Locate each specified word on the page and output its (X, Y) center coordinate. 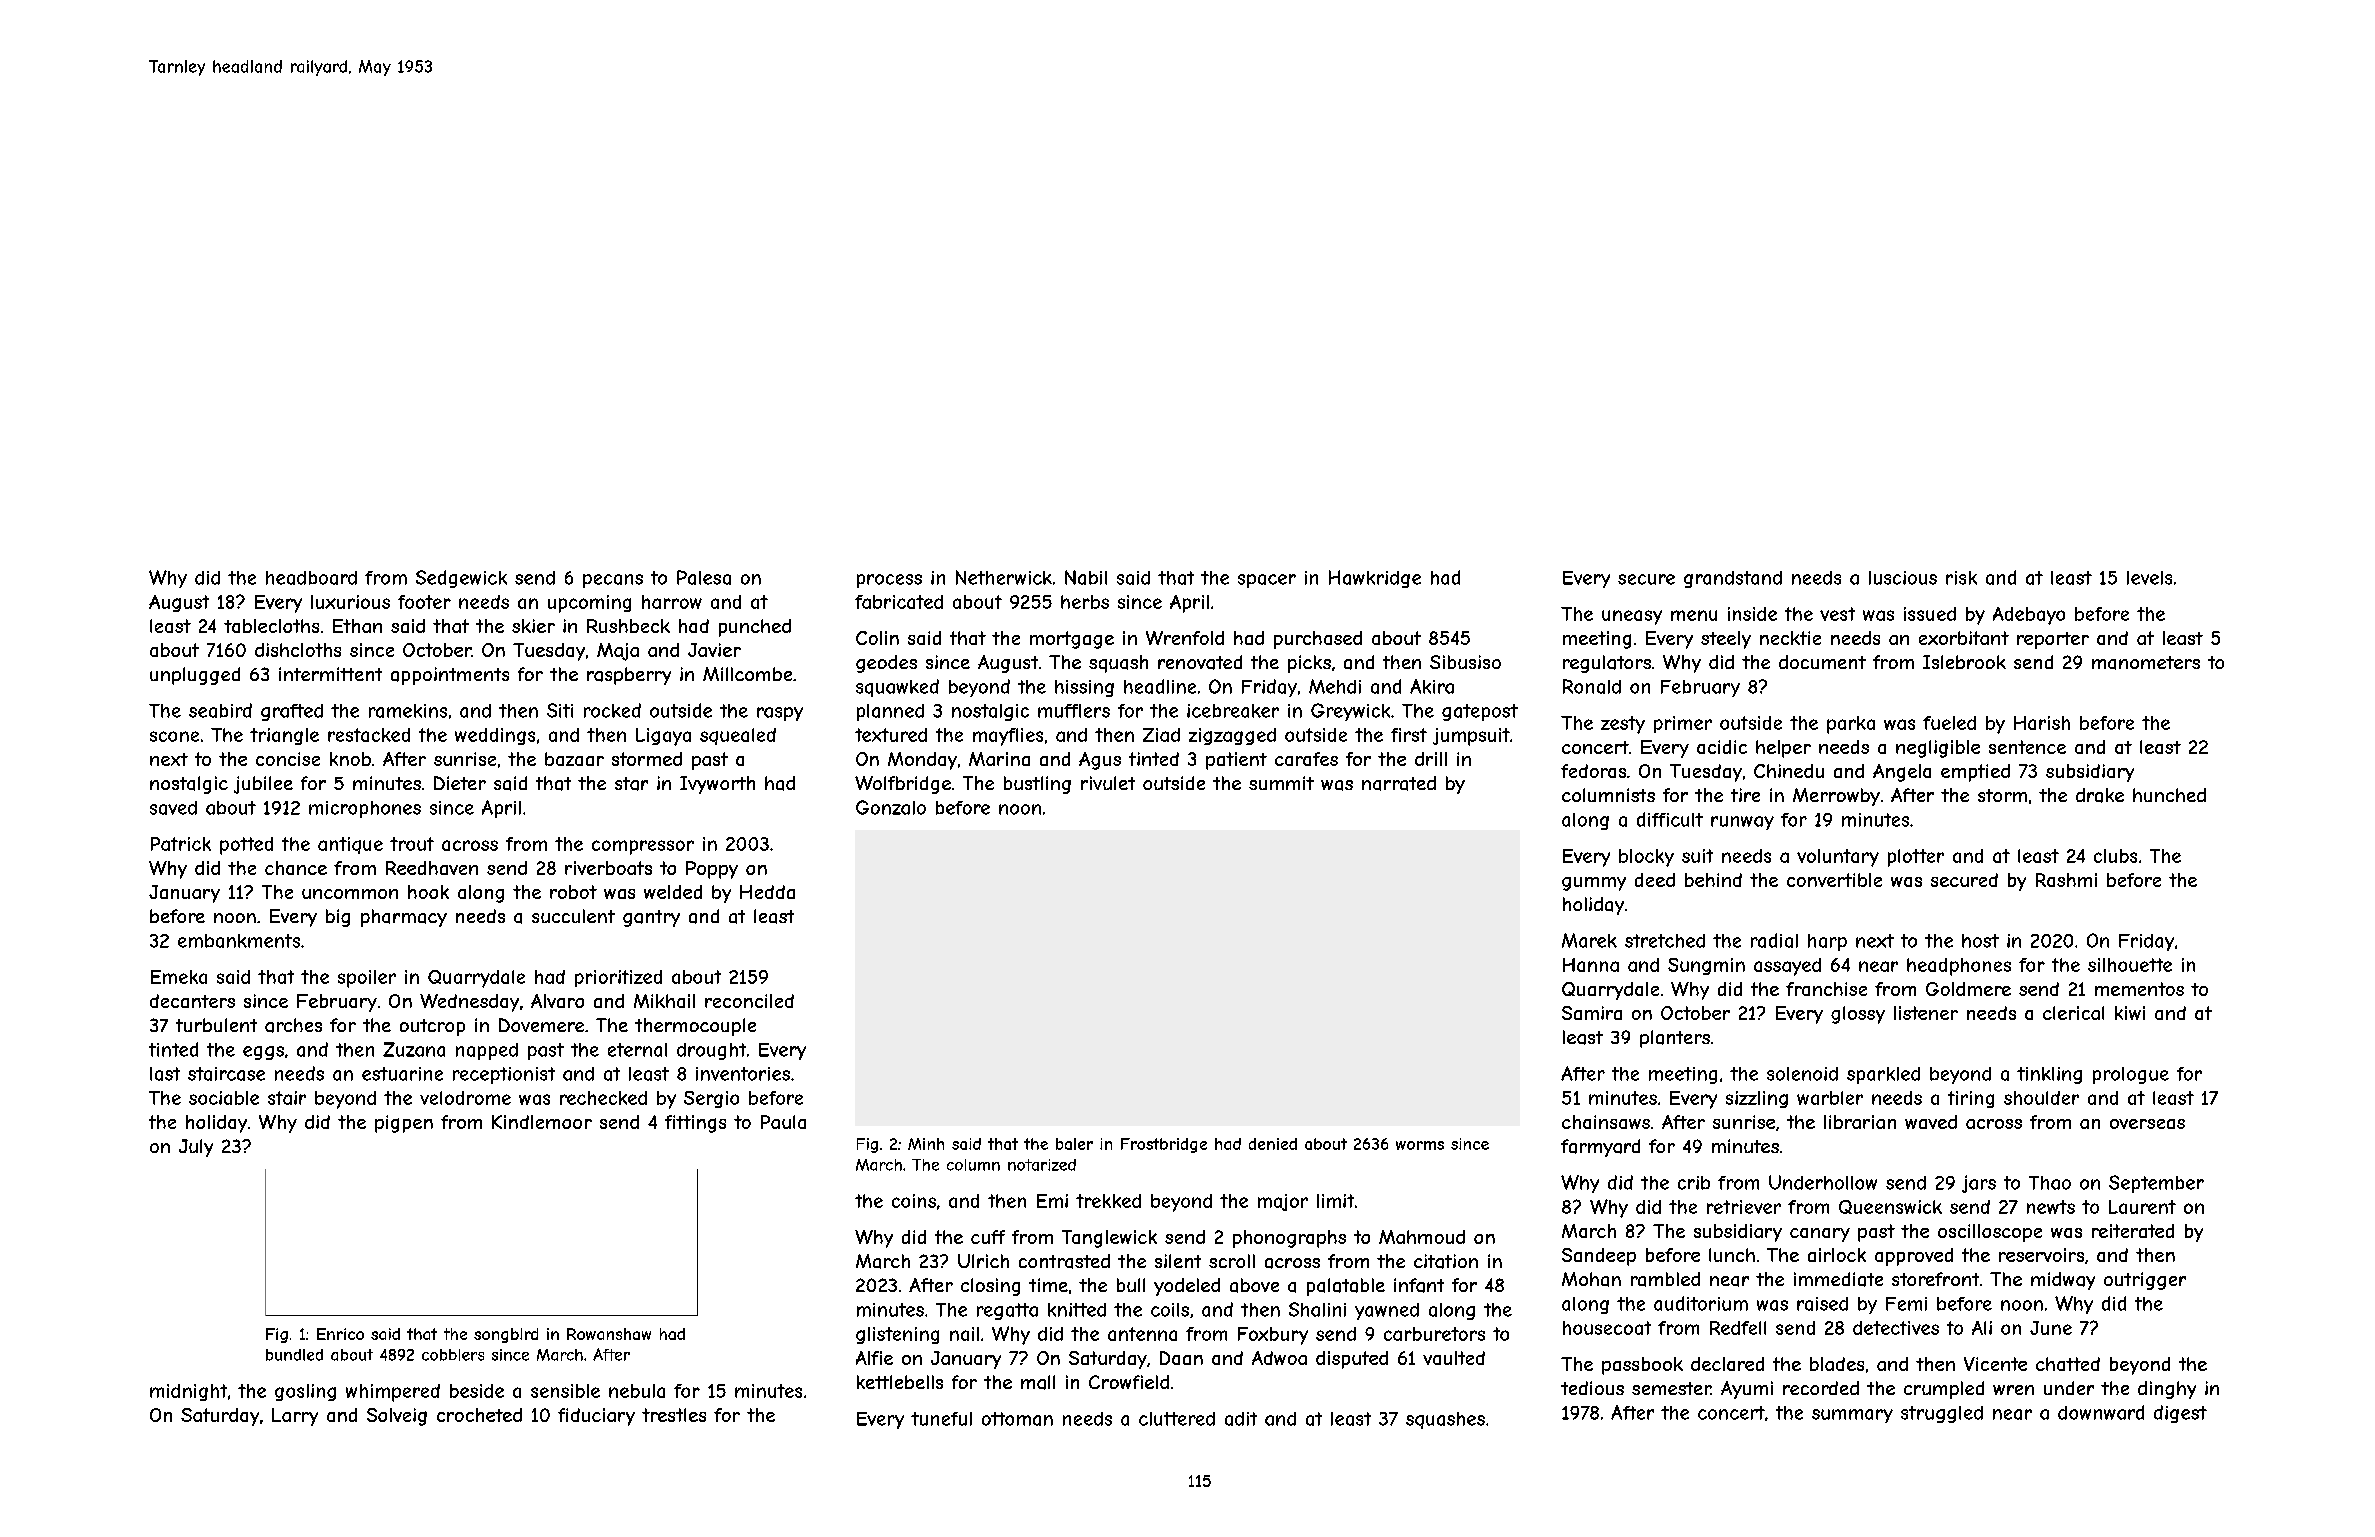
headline (1160, 686)
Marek (1589, 940)
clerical (2073, 1013)
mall (1038, 1382)
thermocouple (695, 1027)
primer (1683, 724)
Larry (295, 1417)
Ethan (357, 626)
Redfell (1738, 1328)
